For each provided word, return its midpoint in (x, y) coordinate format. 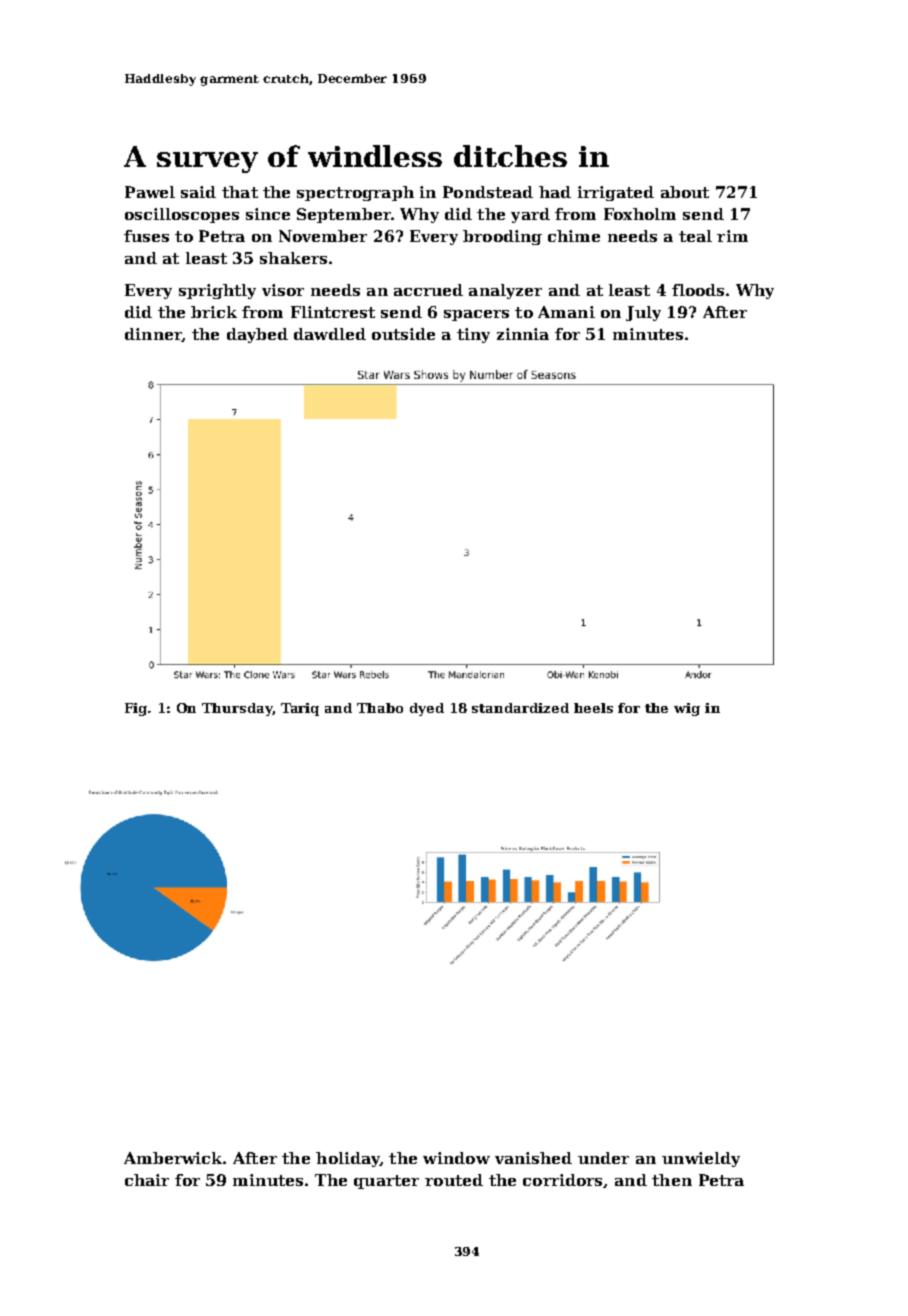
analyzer (505, 291)
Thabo (380, 708)
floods (698, 290)
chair (147, 1180)
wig (687, 709)
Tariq (300, 709)
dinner (153, 335)
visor (283, 290)
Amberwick (173, 1158)
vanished (533, 1158)
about (685, 192)
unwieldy (701, 1159)
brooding (502, 237)
